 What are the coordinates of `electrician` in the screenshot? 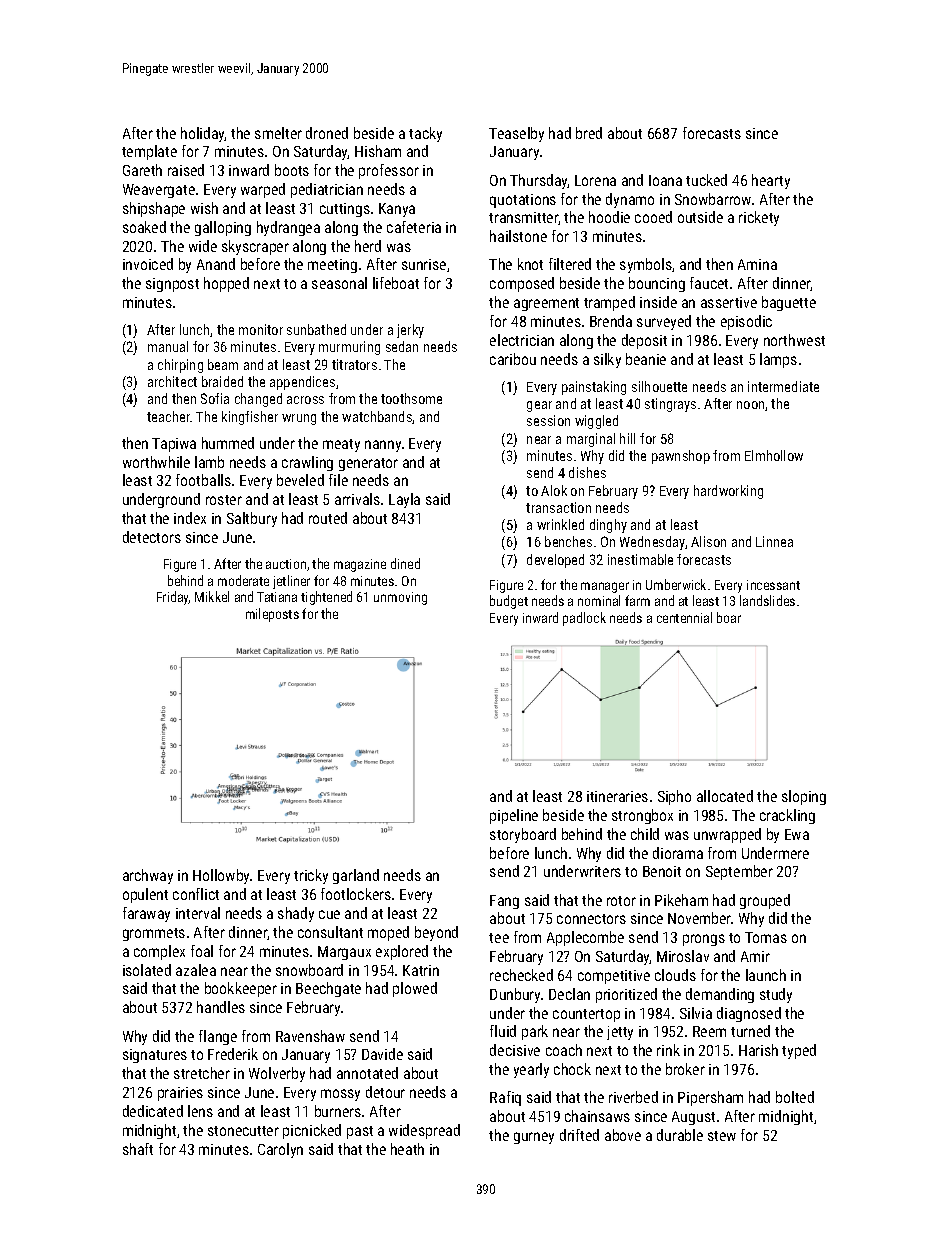 It's located at (522, 340).
